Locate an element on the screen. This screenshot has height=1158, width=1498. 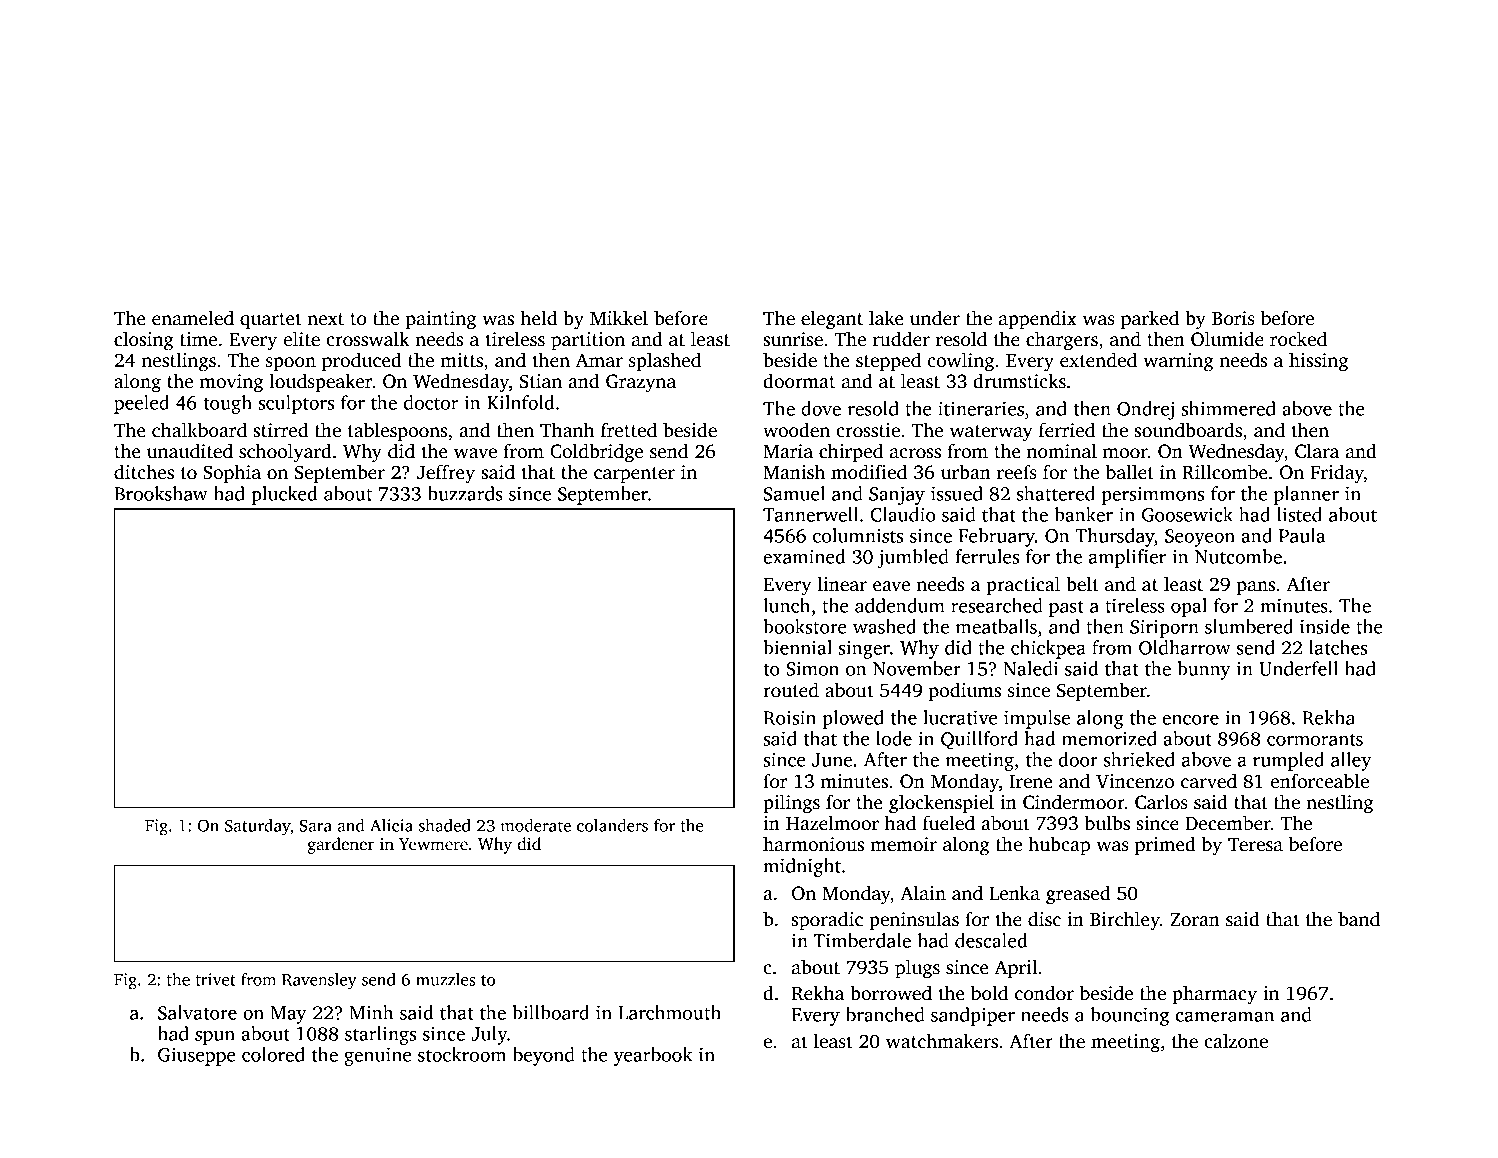
Timberdale is located at coordinates (862, 940).
